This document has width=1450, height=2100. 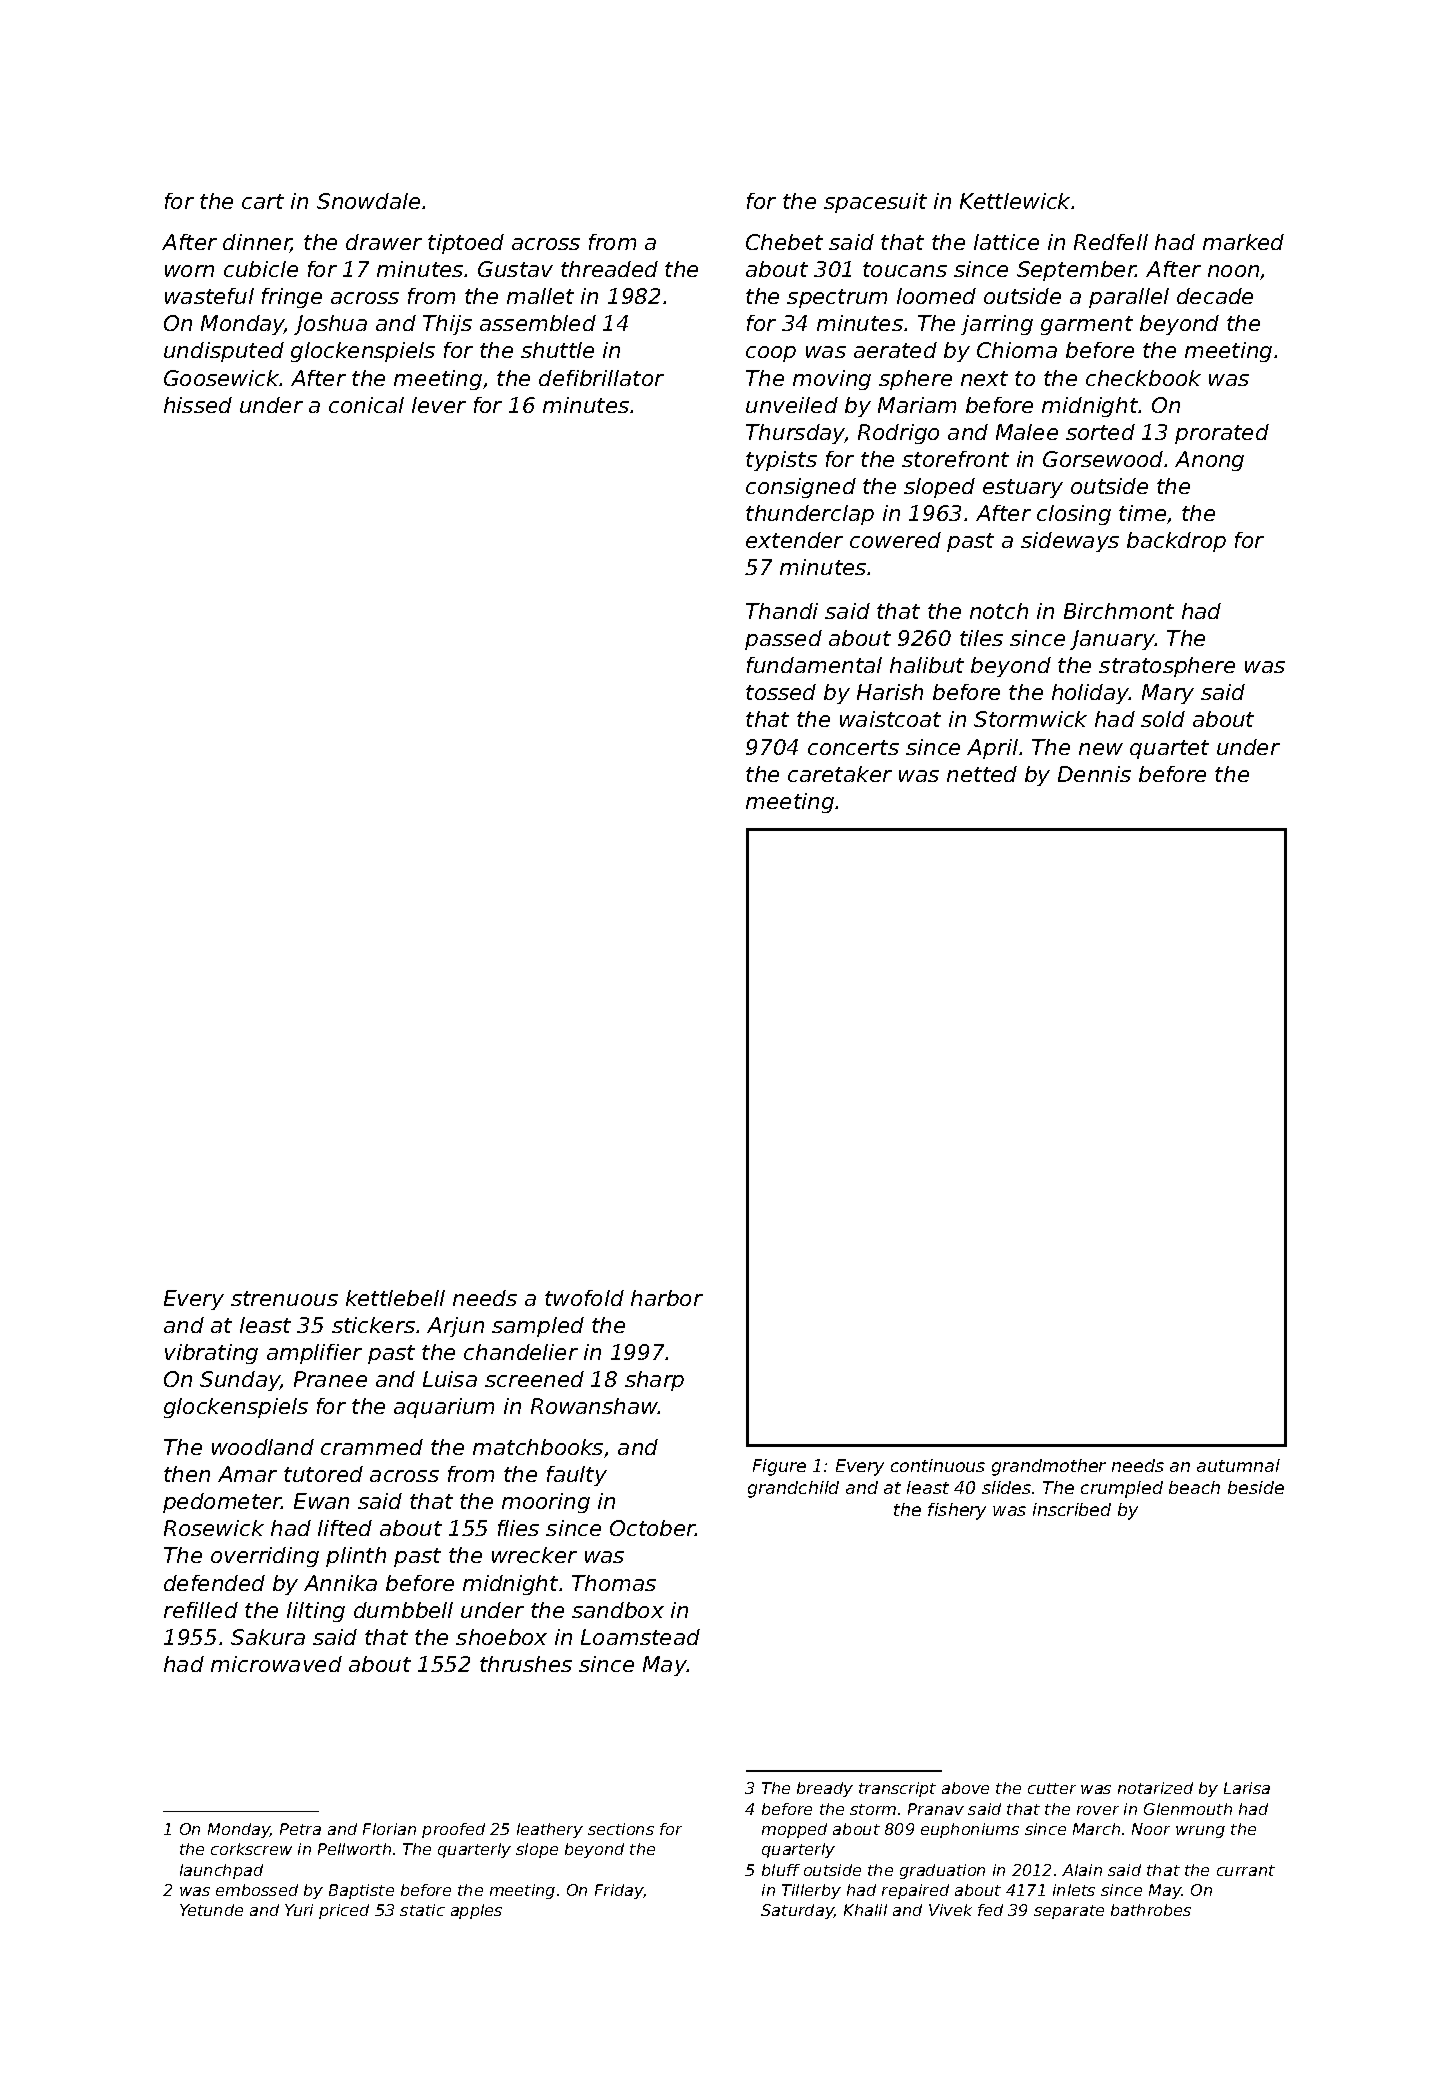 I want to click on vibrating, so click(x=211, y=1354).
